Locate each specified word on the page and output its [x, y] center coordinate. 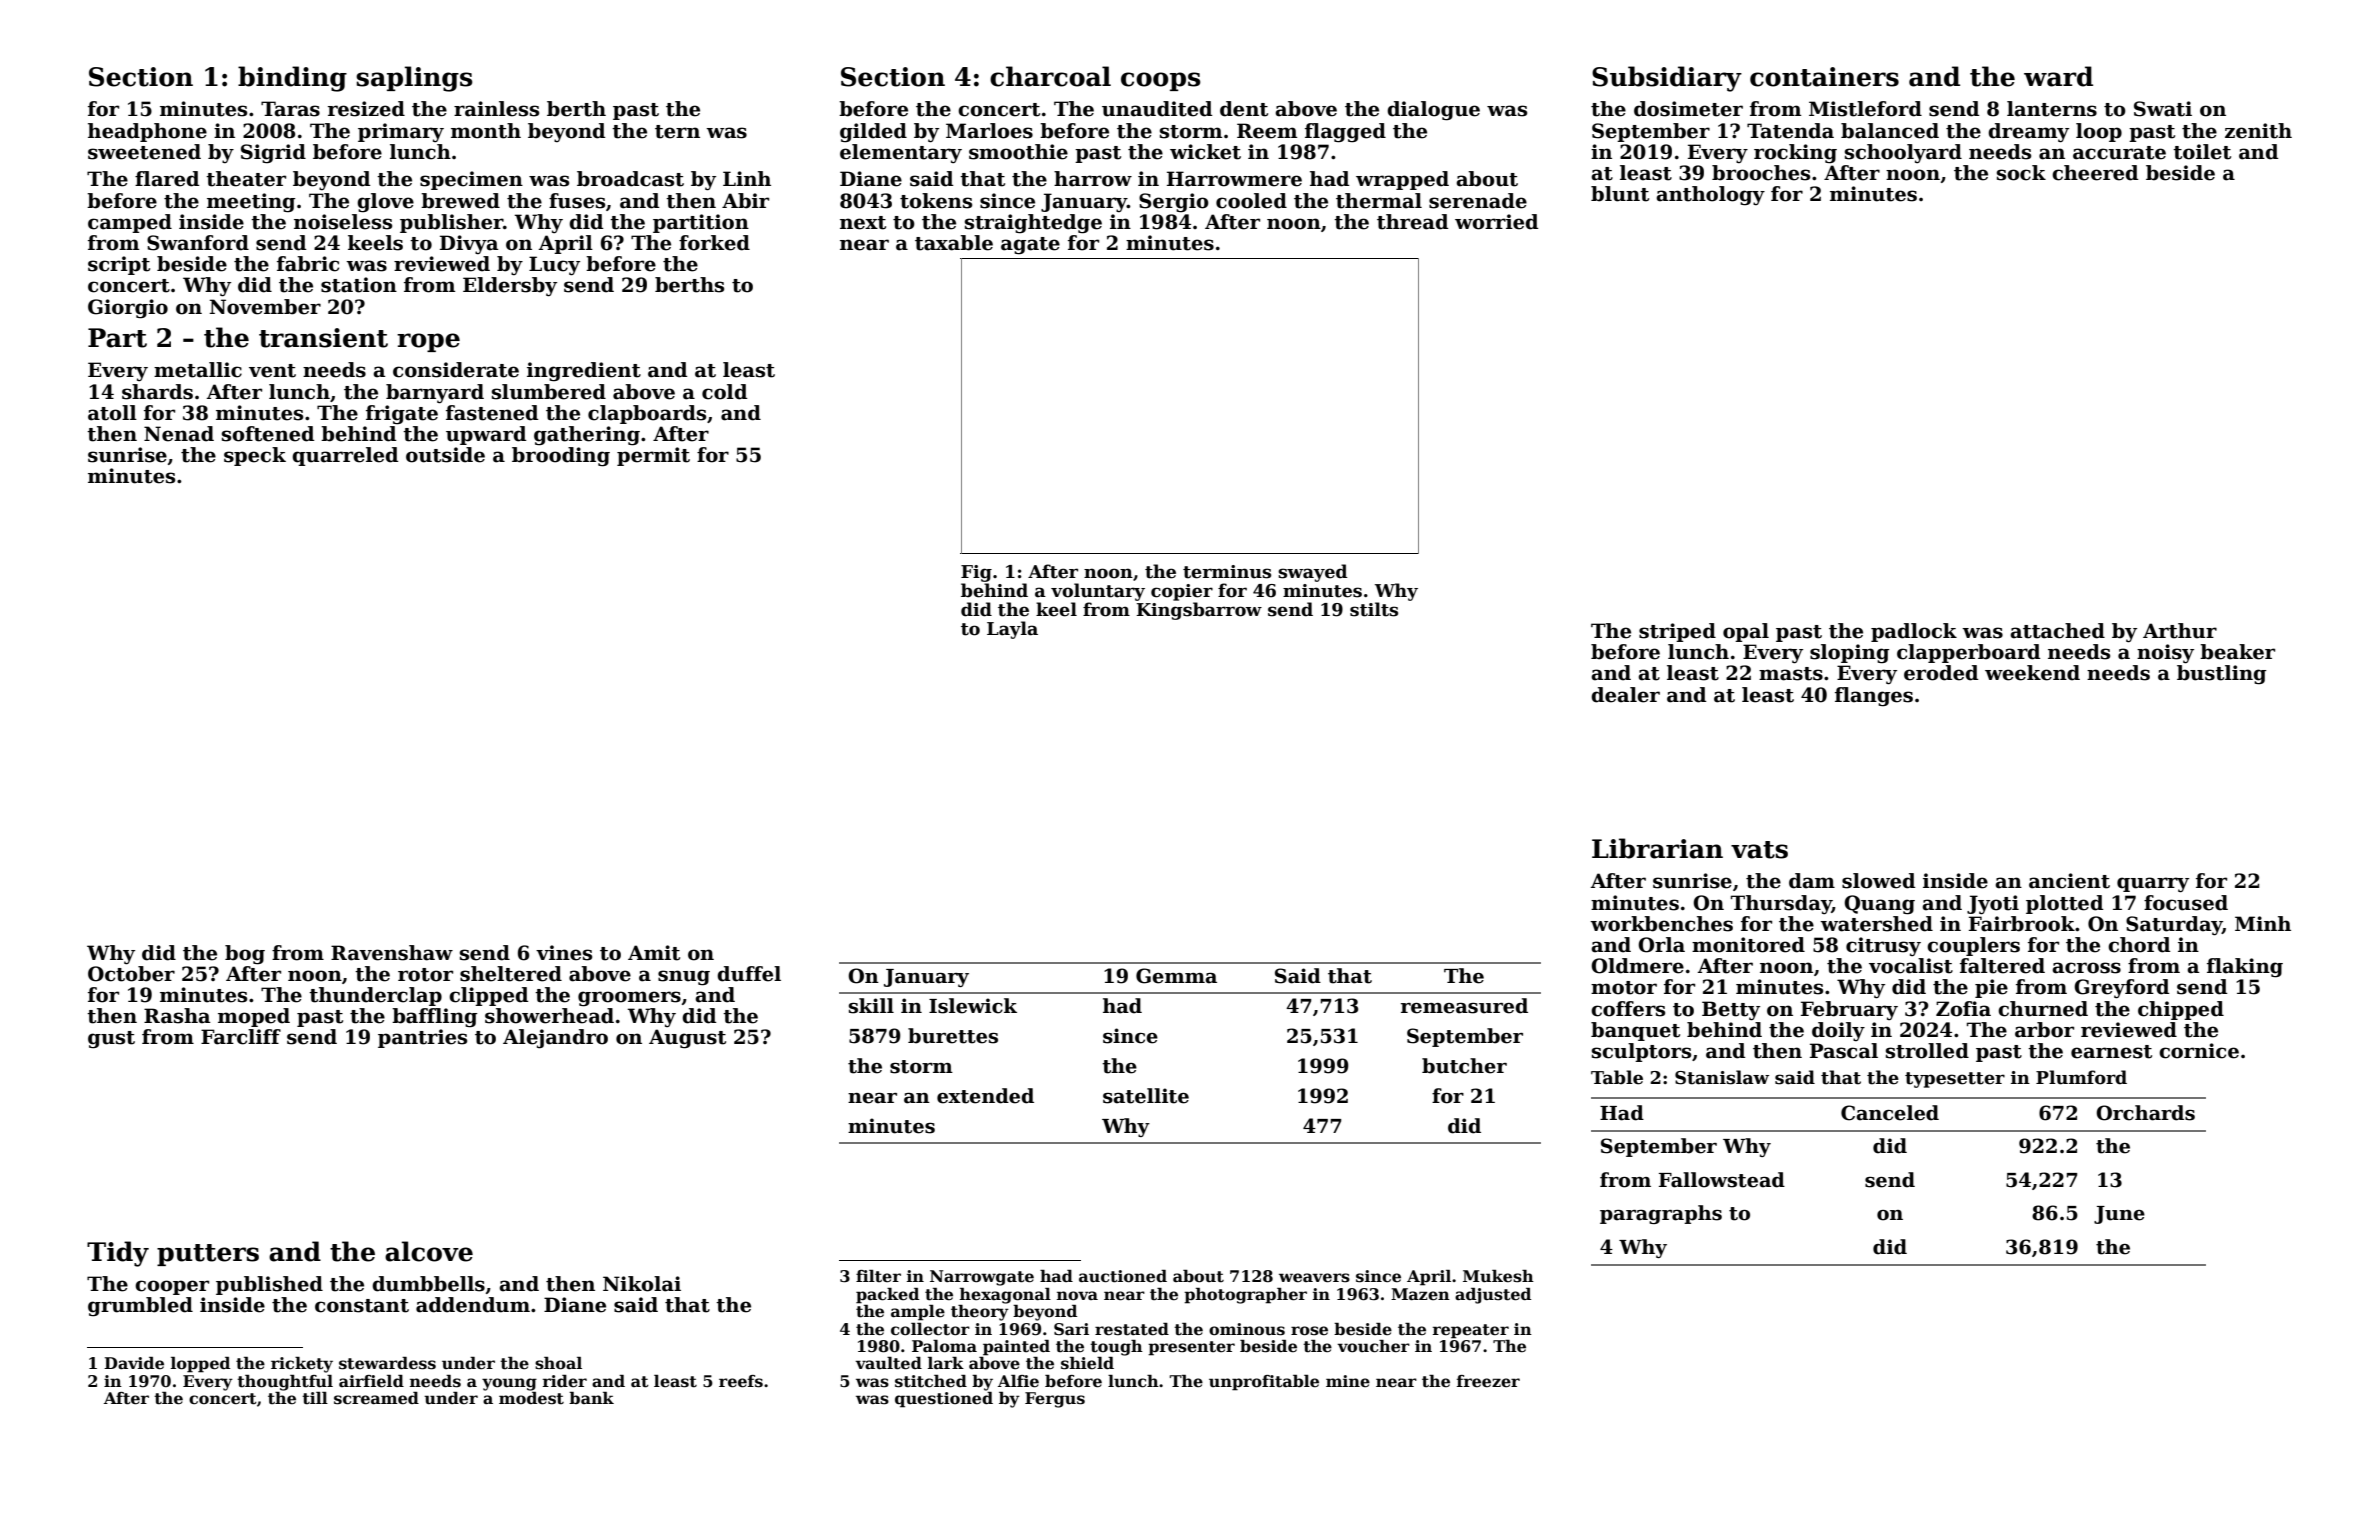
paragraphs [1661, 1214]
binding [292, 79]
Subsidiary [1667, 79]
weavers [1314, 1278]
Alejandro [555, 1039]
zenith [2258, 131]
